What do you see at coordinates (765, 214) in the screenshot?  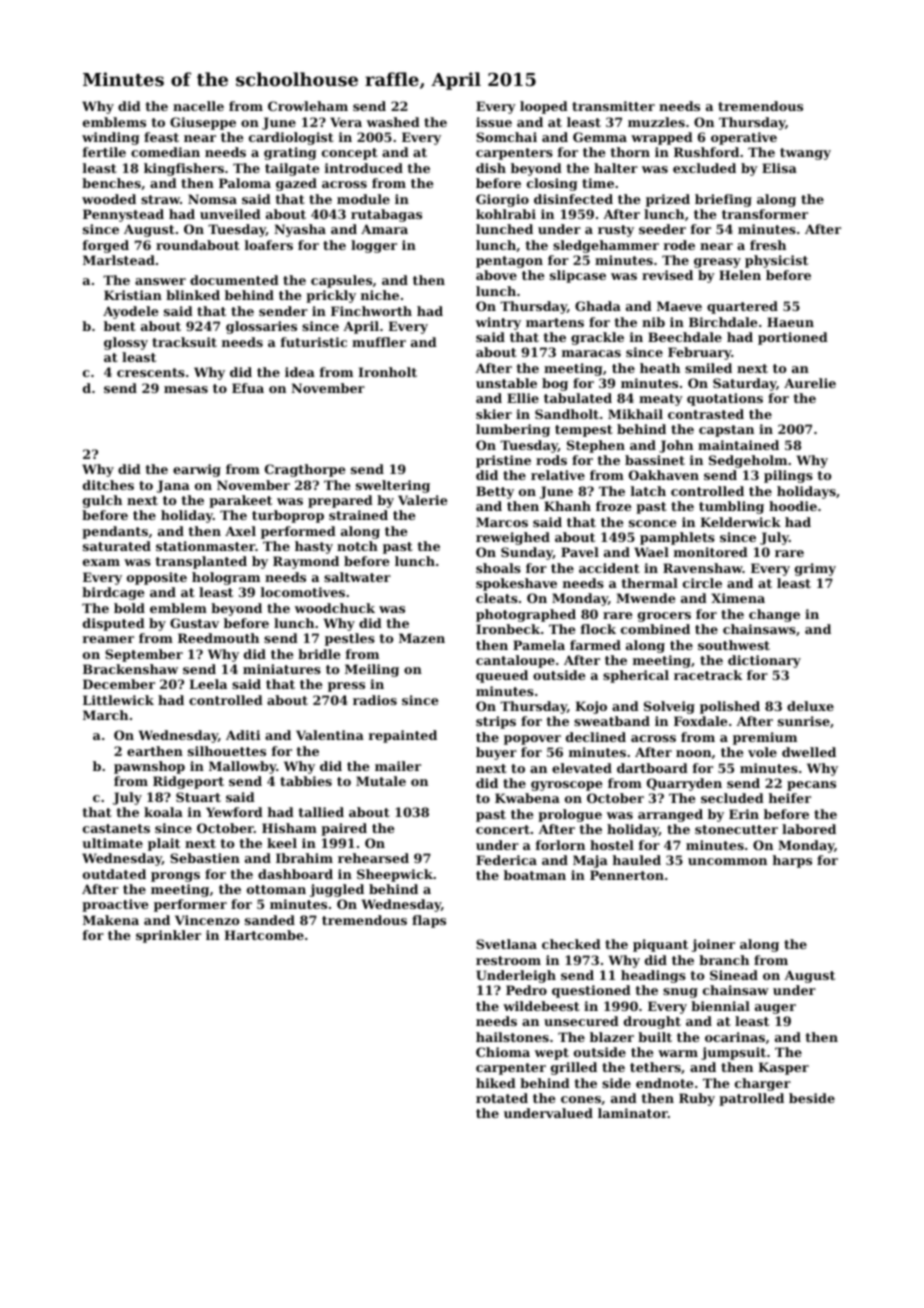 I see `transformer` at bounding box center [765, 214].
